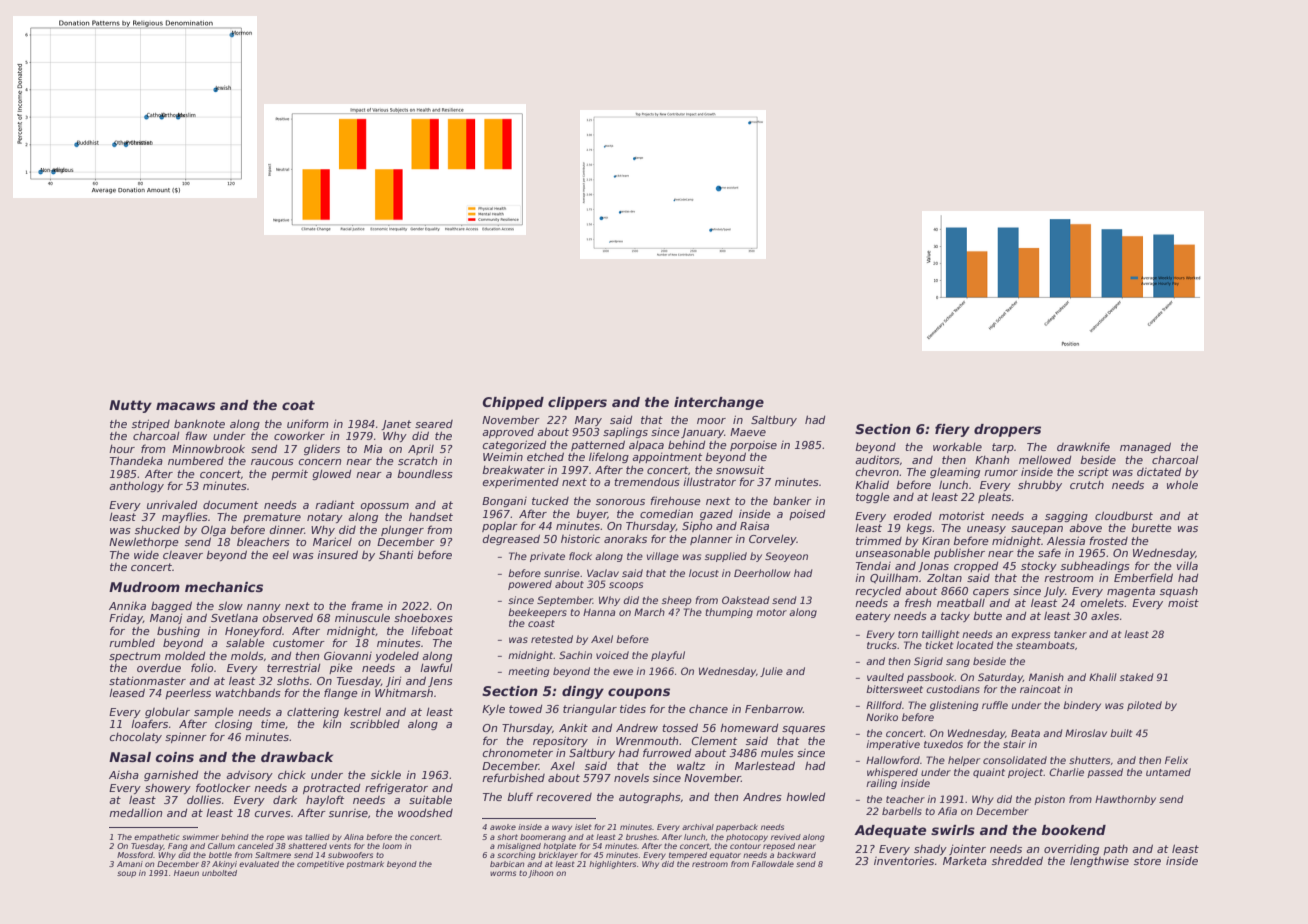 This screenshot has width=1308, height=924. What do you see at coordinates (931, 678) in the screenshot?
I see `passbook` at bounding box center [931, 678].
